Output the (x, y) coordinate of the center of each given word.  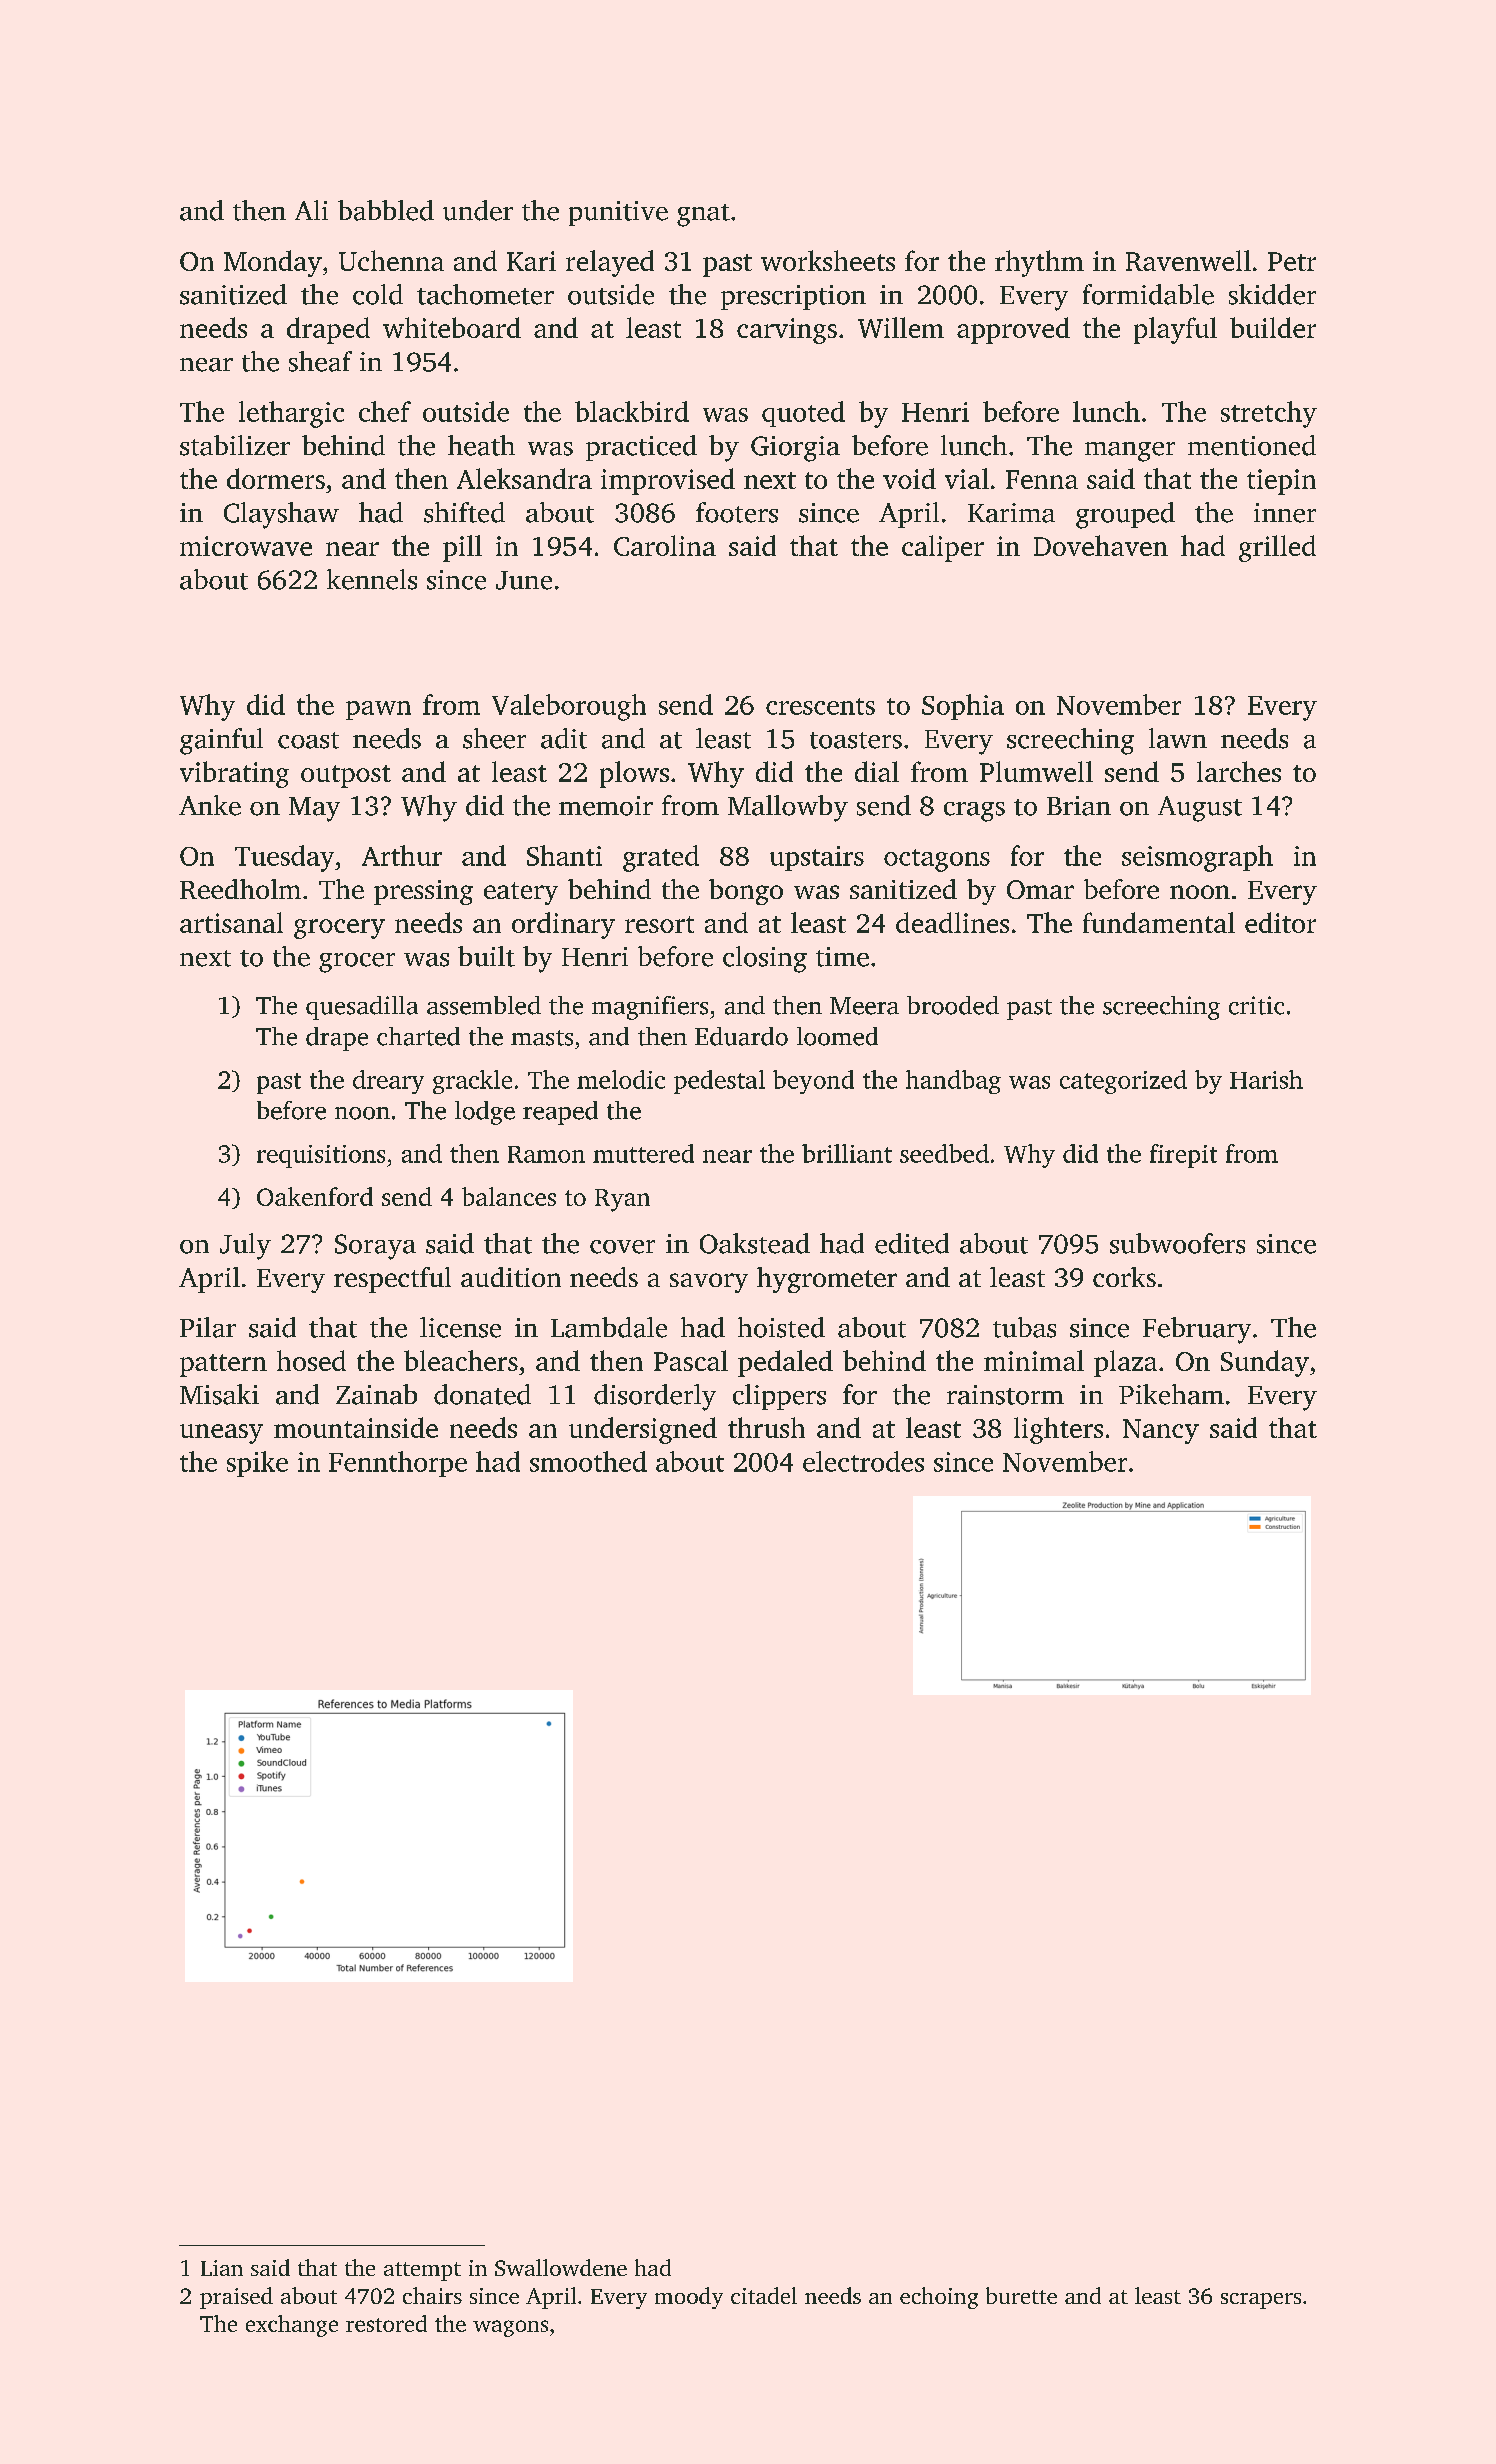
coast (308, 740)
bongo (746, 892)
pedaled (785, 1363)
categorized (1123, 1082)
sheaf (320, 361)
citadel (764, 2295)
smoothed (588, 1461)
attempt (422, 2271)
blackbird (632, 411)
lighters (1058, 1430)
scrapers (1261, 2301)
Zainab (376, 1394)
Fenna (1042, 479)
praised (236, 2298)
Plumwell (1036, 771)
